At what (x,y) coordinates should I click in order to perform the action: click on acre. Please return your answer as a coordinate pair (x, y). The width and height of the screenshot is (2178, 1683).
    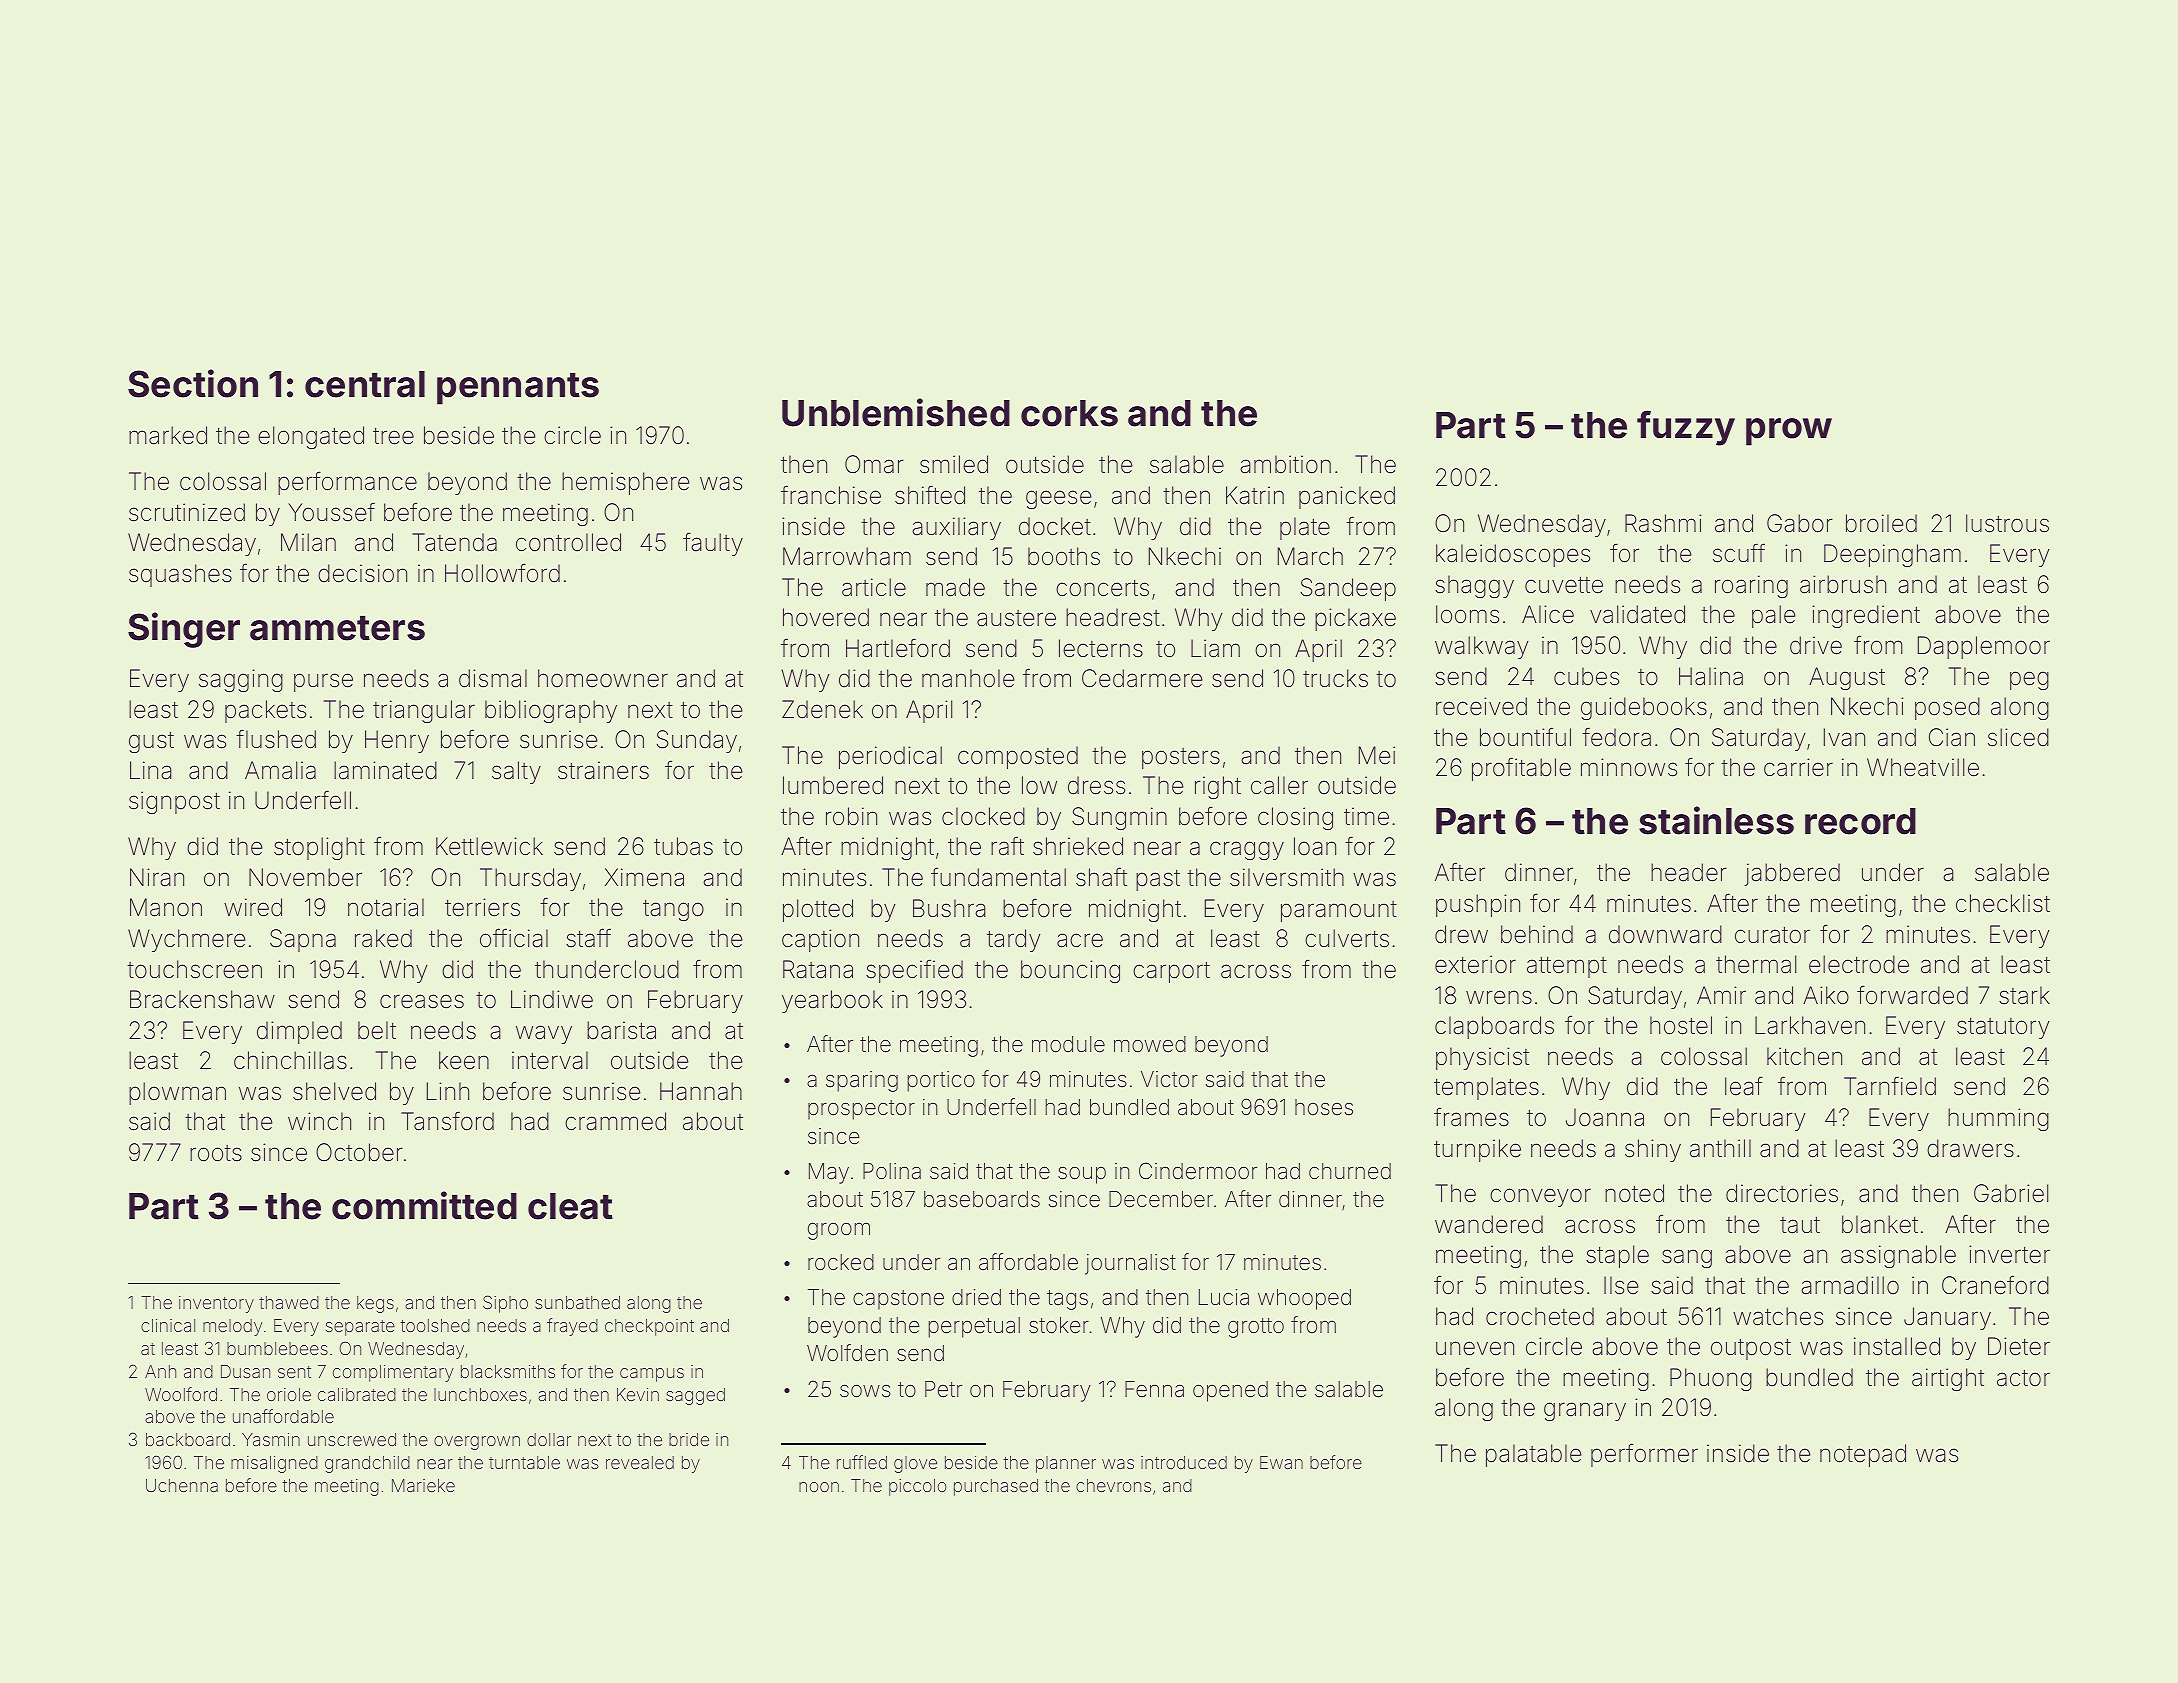
    Looking at the image, I should click on (1080, 940).
